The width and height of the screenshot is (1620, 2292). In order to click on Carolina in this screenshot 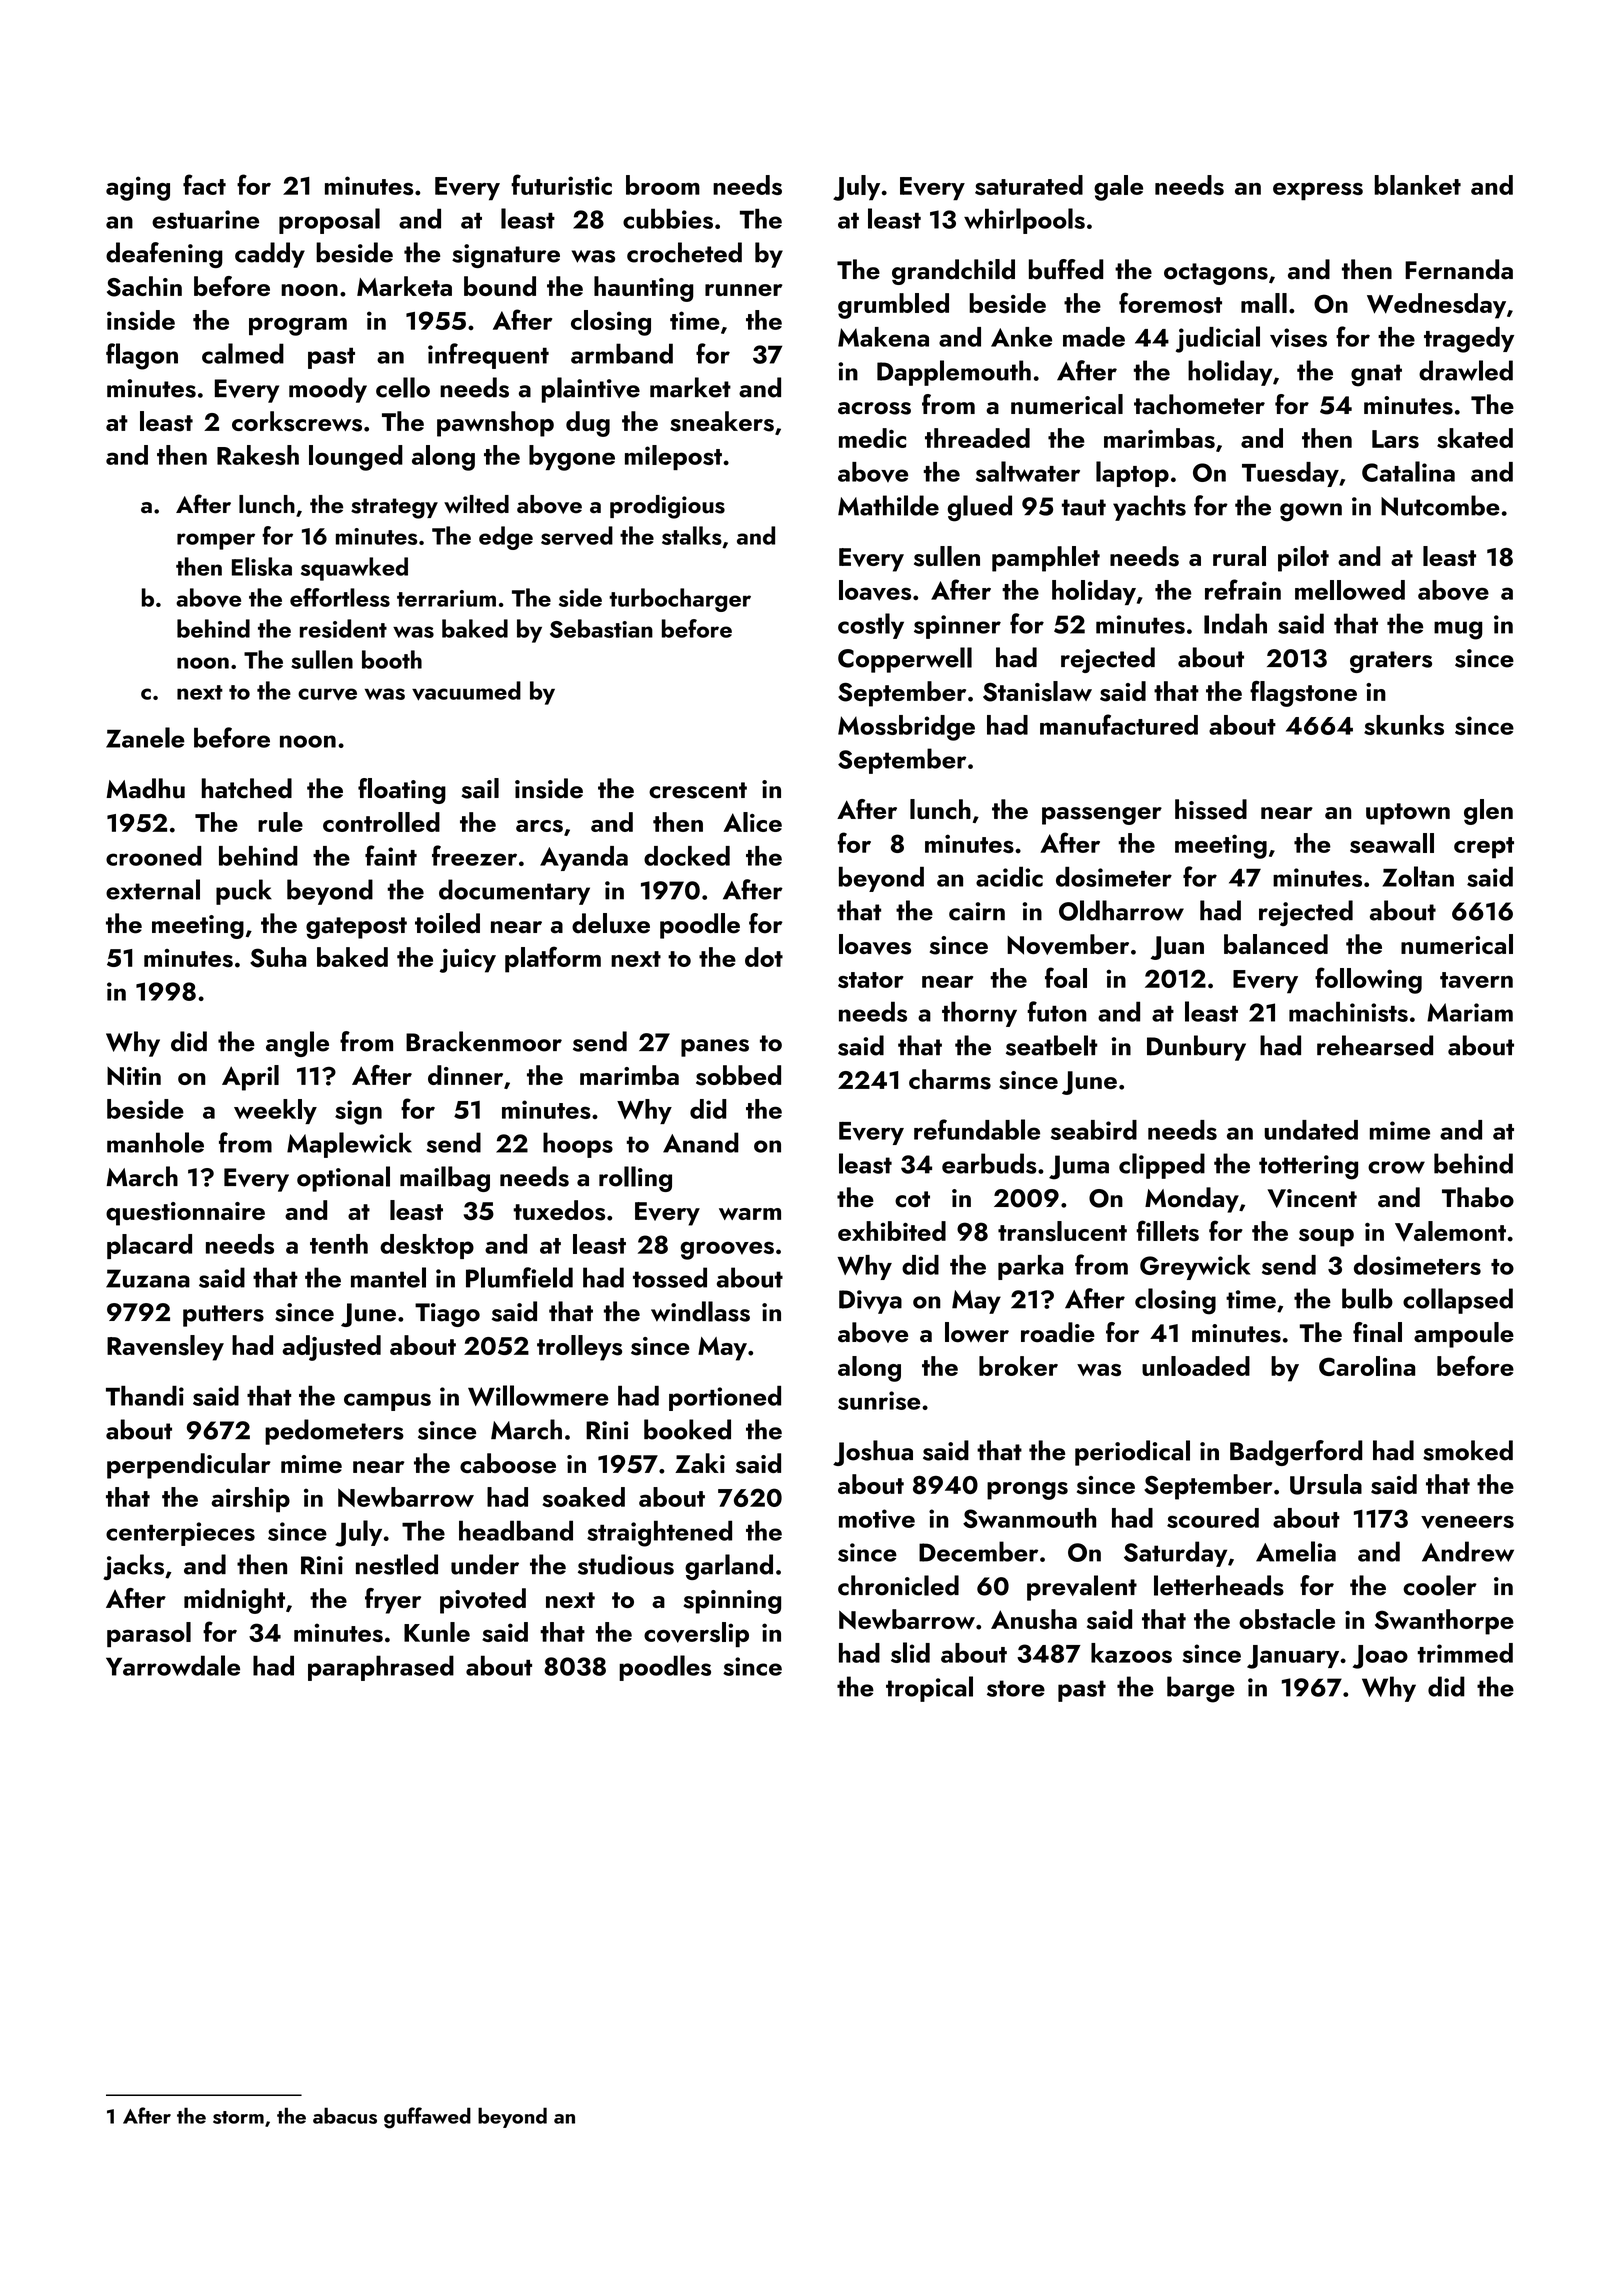, I will do `click(1367, 1366)`.
